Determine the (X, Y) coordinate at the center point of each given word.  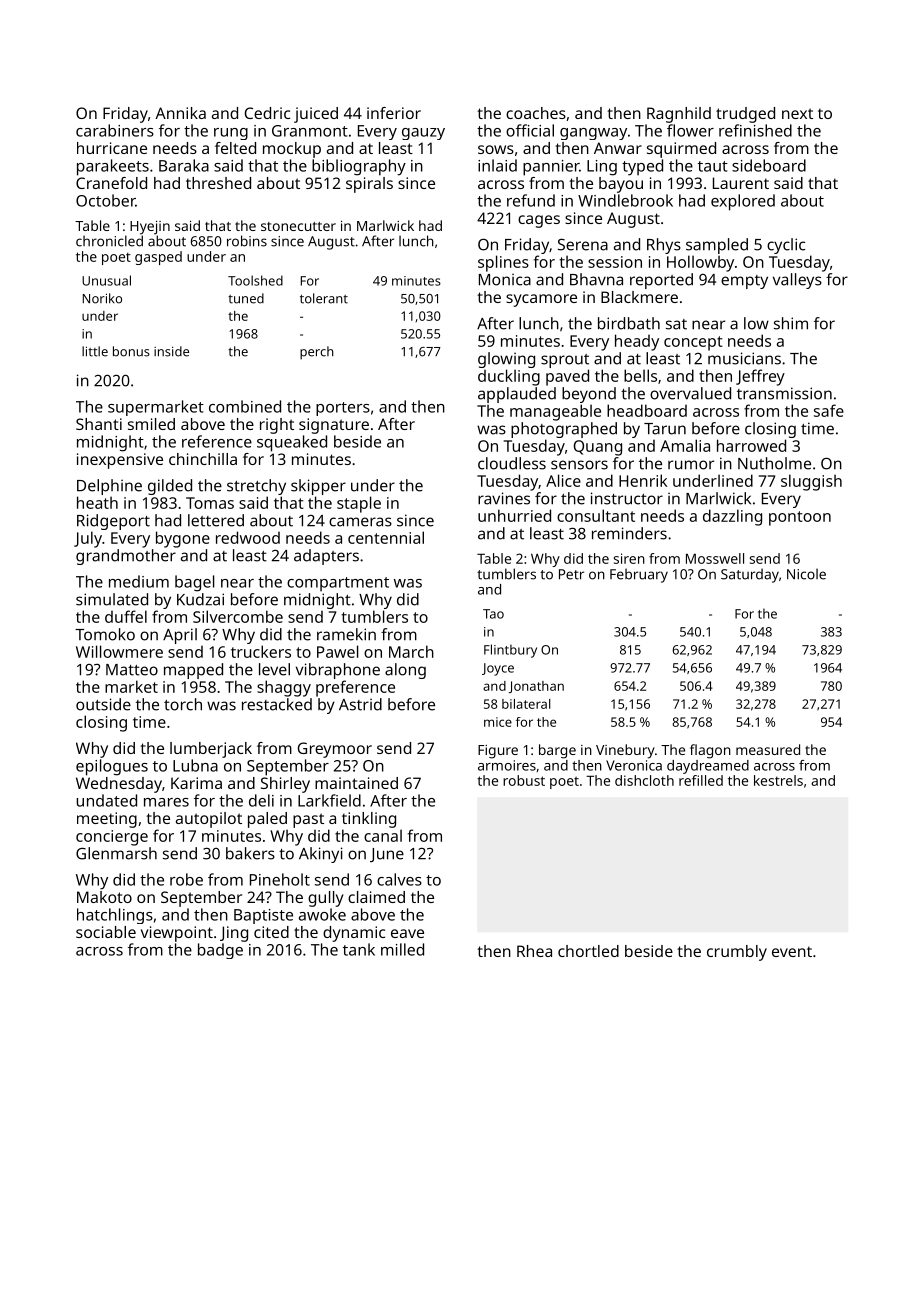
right (277, 426)
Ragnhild (679, 115)
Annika (180, 113)
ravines (504, 498)
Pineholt (280, 879)
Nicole (806, 574)
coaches (536, 113)
